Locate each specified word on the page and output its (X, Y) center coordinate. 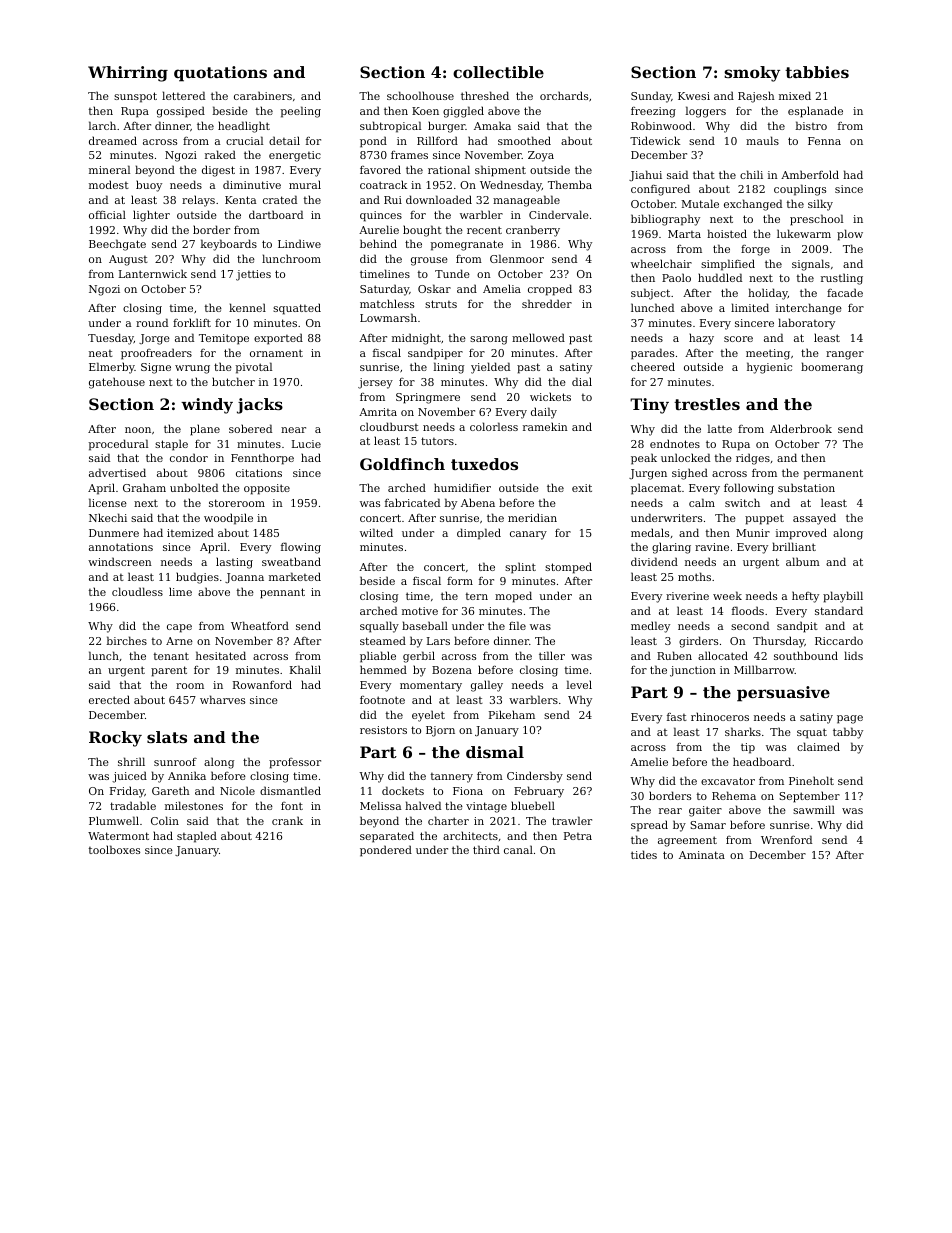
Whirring (128, 74)
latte (720, 428)
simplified (728, 265)
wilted (376, 532)
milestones (194, 805)
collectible (498, 72)
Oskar (434, 288)
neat (101, 353)
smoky (752, 74)
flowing (301, 548)
